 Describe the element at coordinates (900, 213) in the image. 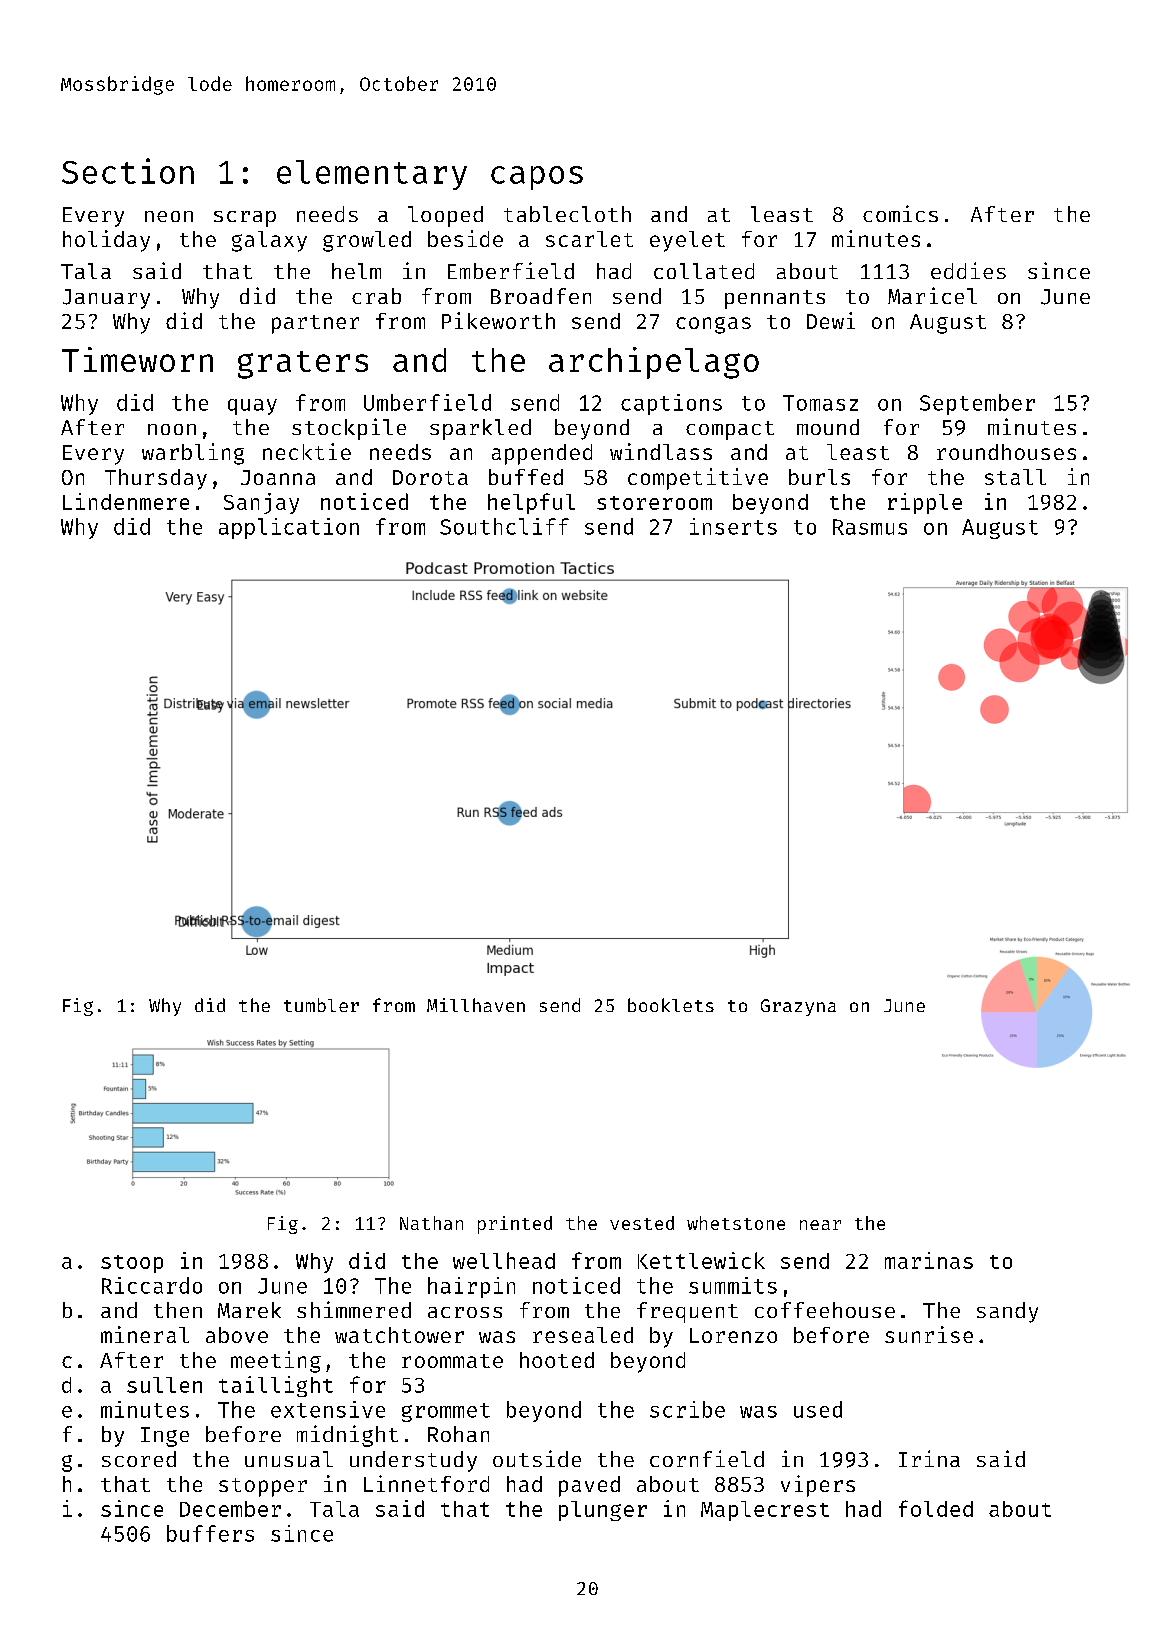

I see `comics` at that location.
